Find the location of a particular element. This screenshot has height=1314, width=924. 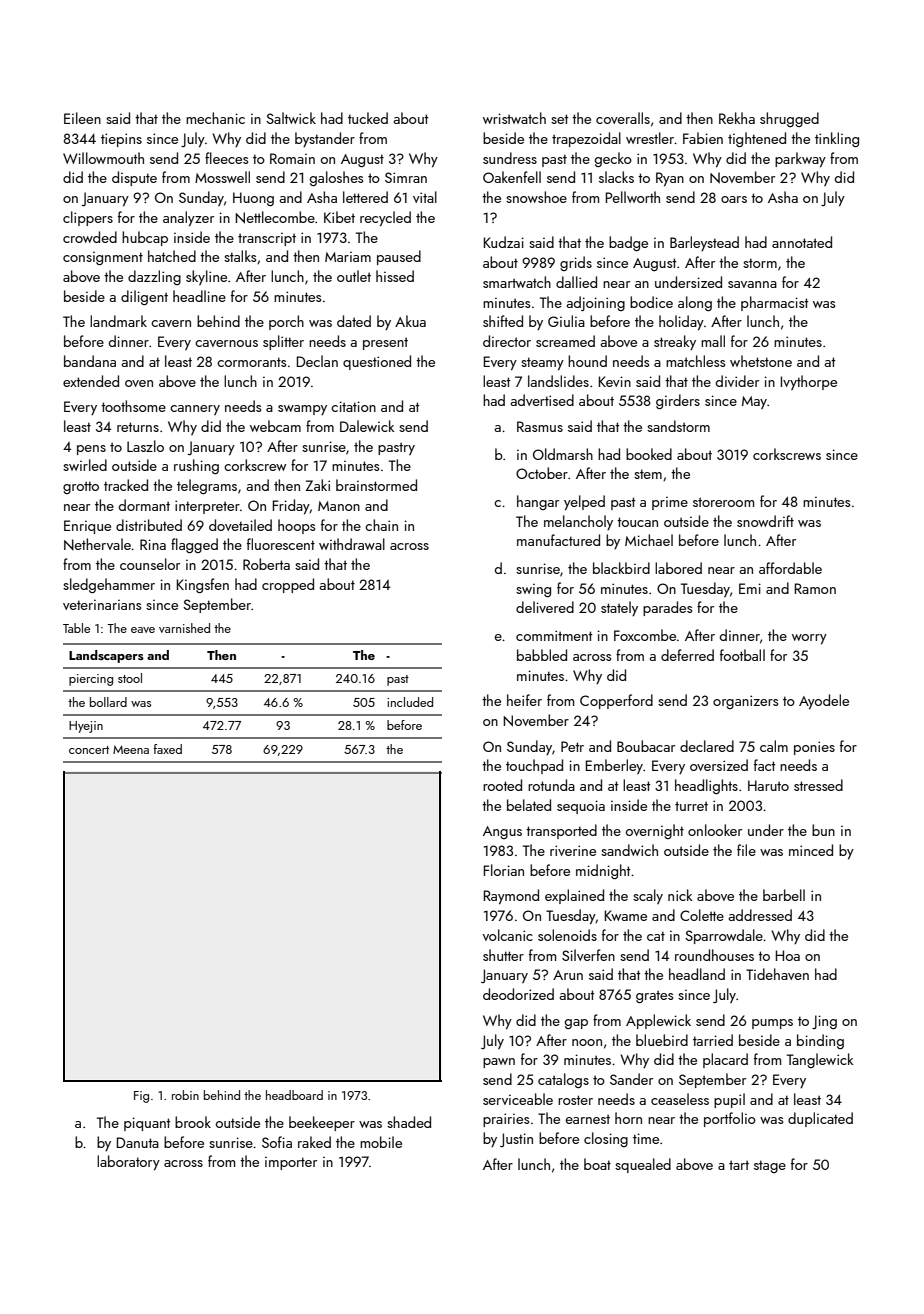

faxed is located at coordinates (168, 749).
